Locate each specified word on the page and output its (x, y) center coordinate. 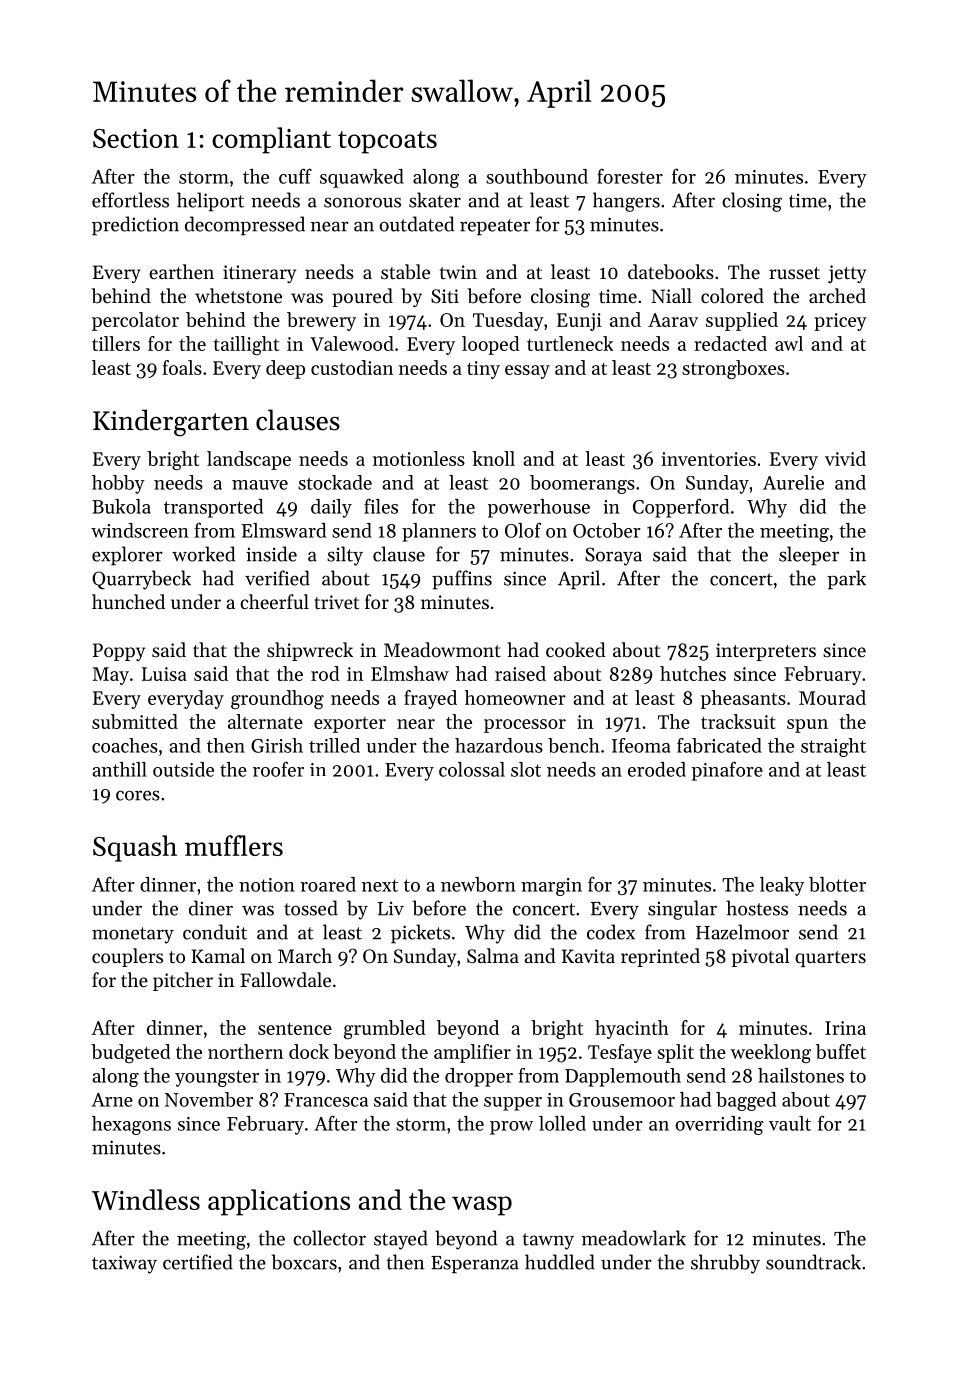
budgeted (131, 1053)
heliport (210, 202)
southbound (537, 176)
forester (630, 176)
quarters (830, 959)
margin (551, 887)
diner (211, 908)
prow (511, 1128)
